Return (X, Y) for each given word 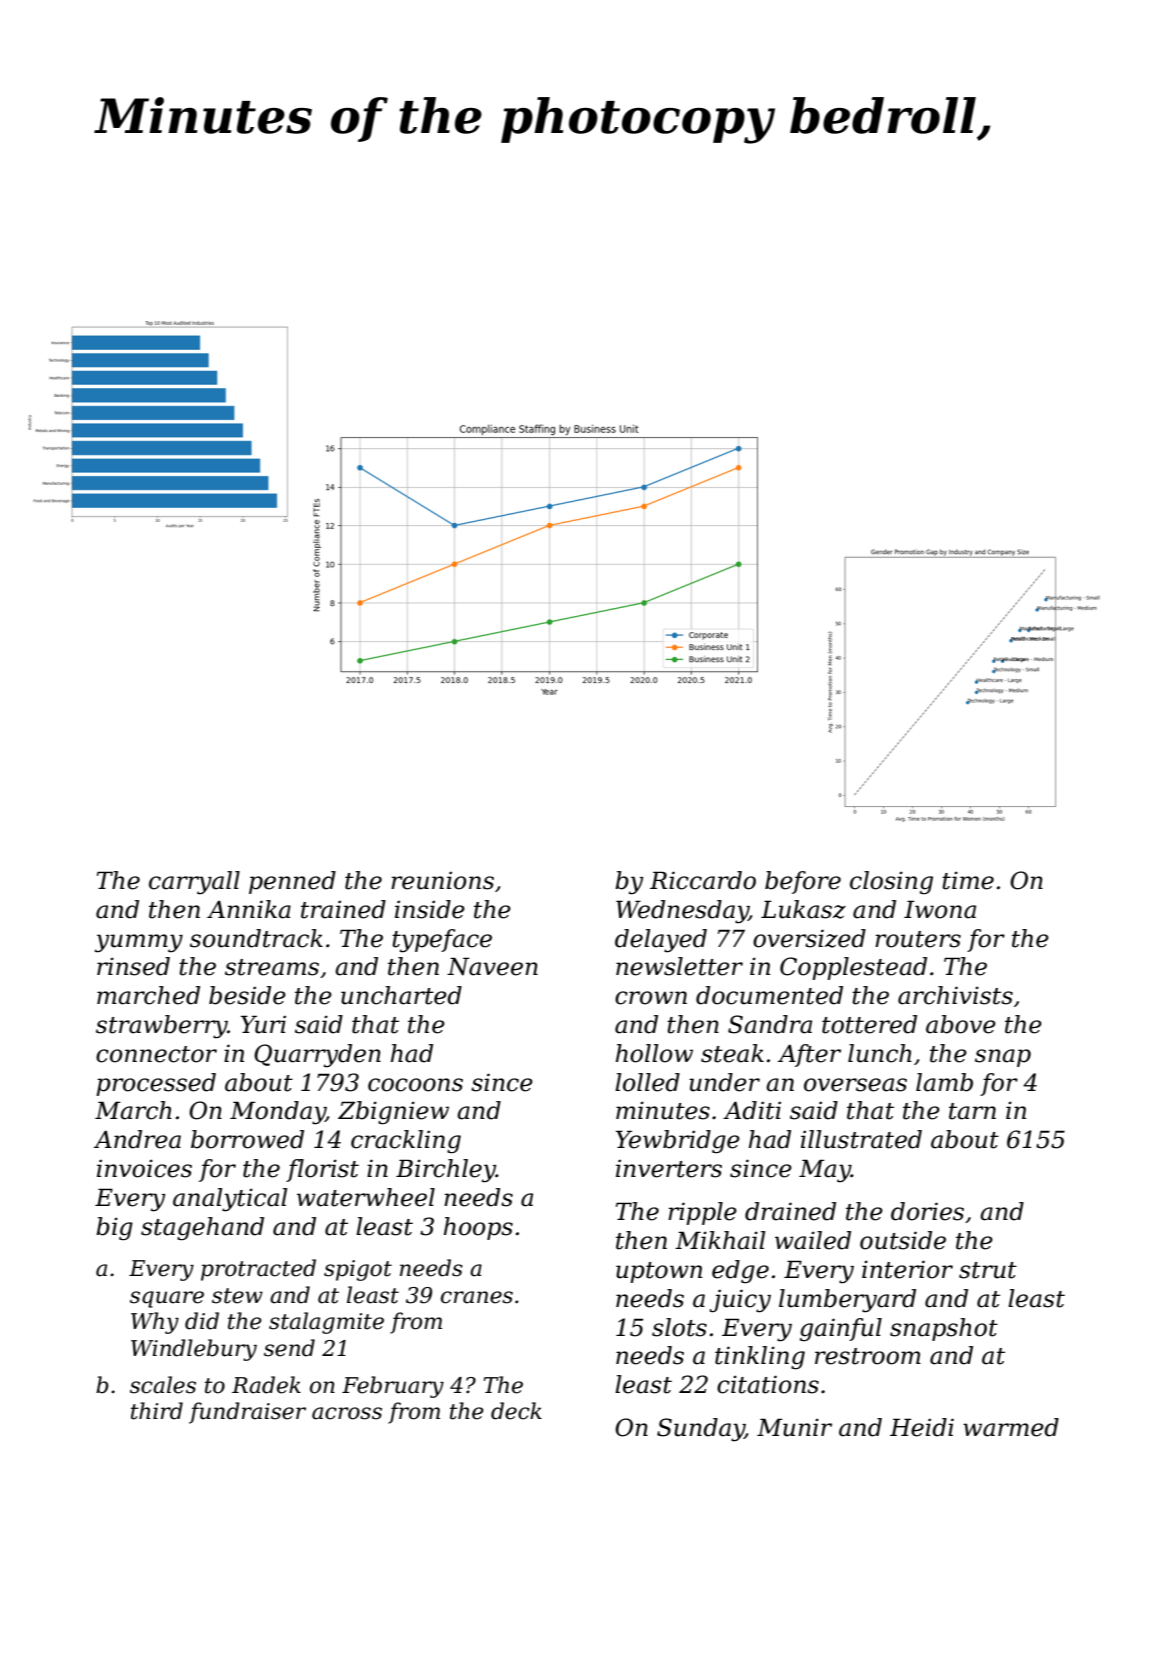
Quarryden (317, 1056)
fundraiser (247, 1413)
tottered (869, 1024)
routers (918, 939)
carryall (194, 883)
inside (430, 909)
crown (651, 998)
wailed (813, 1240)
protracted (258, 1270)
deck (516, 1411)
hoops (478, 1228)
